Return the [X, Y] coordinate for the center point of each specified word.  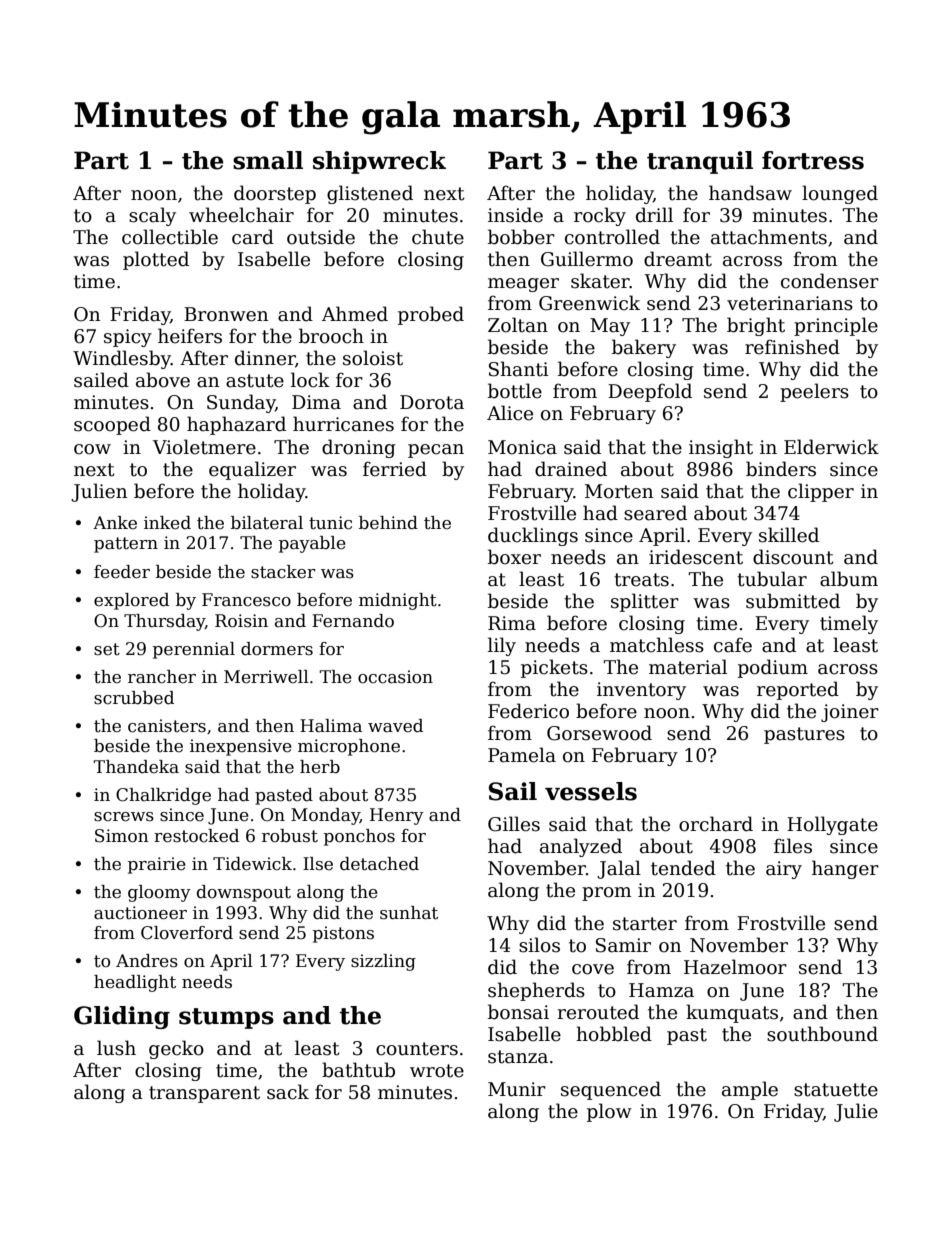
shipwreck [379, 162]
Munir [517, 1089]
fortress [813, 160]
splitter [645, 602]
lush [116, 1048]
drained [571, 469]
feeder [122, 572]
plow [609, 1112]
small [268, 160]
